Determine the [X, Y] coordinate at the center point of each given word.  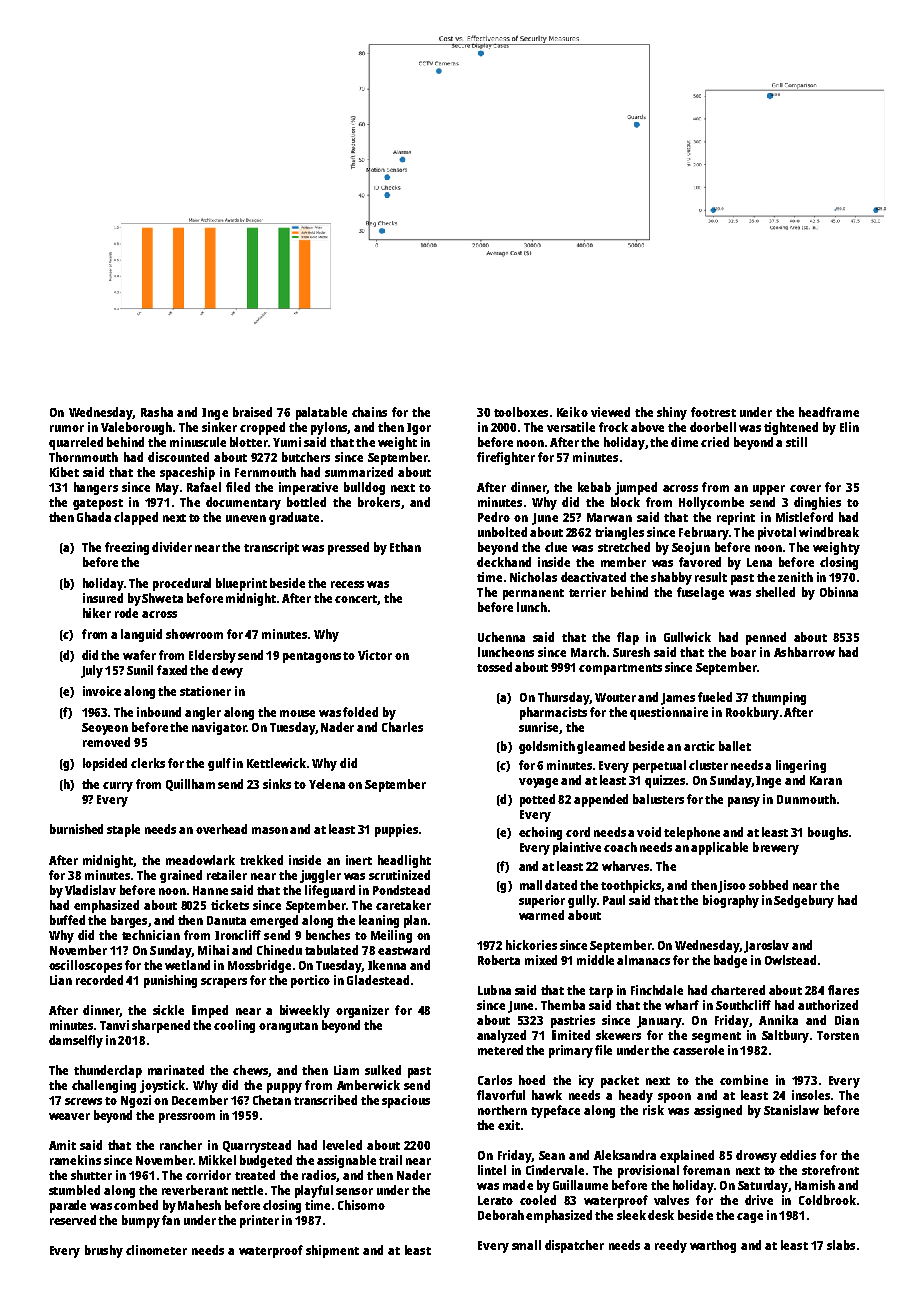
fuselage [700, 593]
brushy [104, 1251]
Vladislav [90, 890]
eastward [404, 950]
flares [843, 990]
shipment [332, 1251]
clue [556, 547]
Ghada [94, 517]
